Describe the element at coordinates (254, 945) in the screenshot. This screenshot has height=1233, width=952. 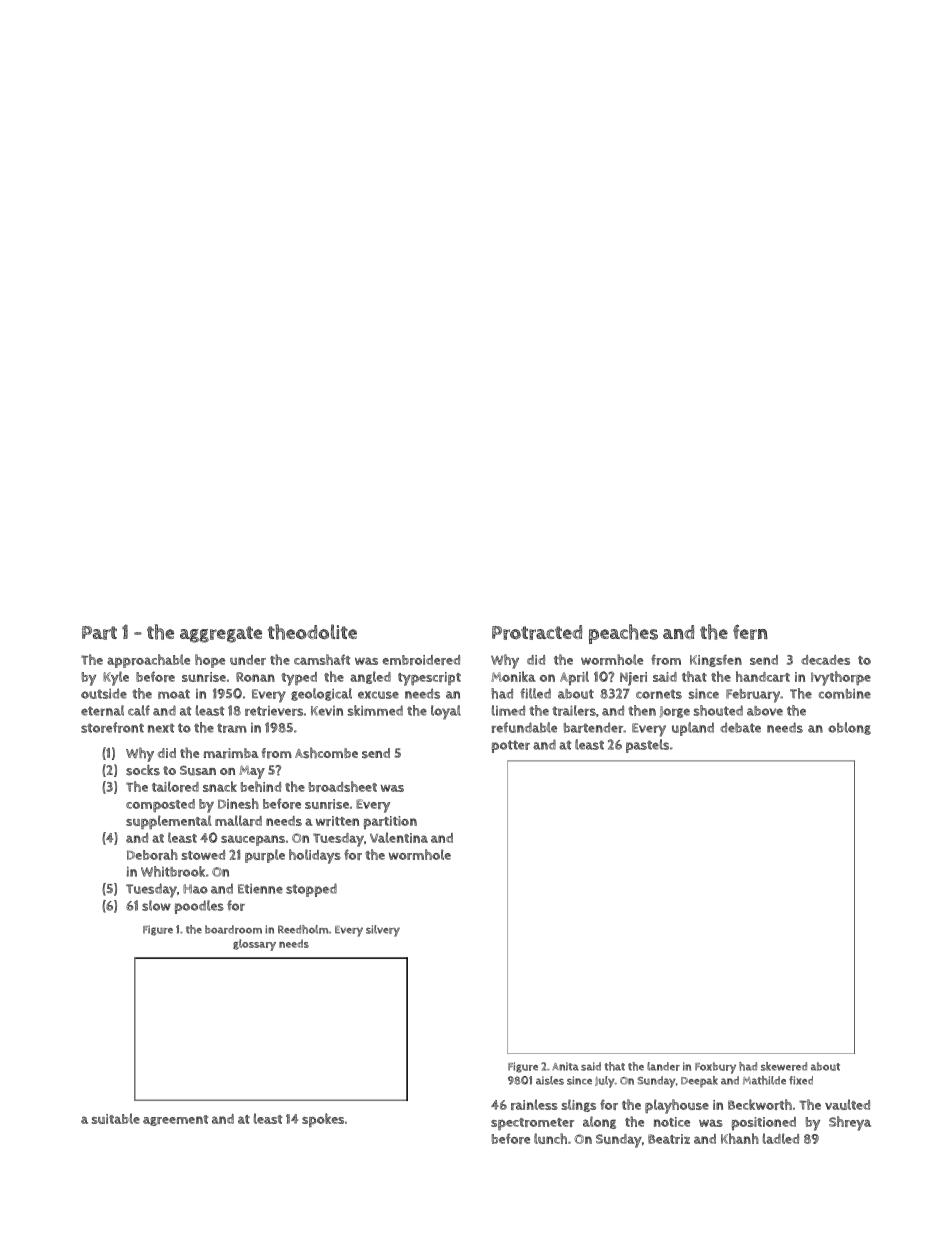
I see `glossary` at that location.
